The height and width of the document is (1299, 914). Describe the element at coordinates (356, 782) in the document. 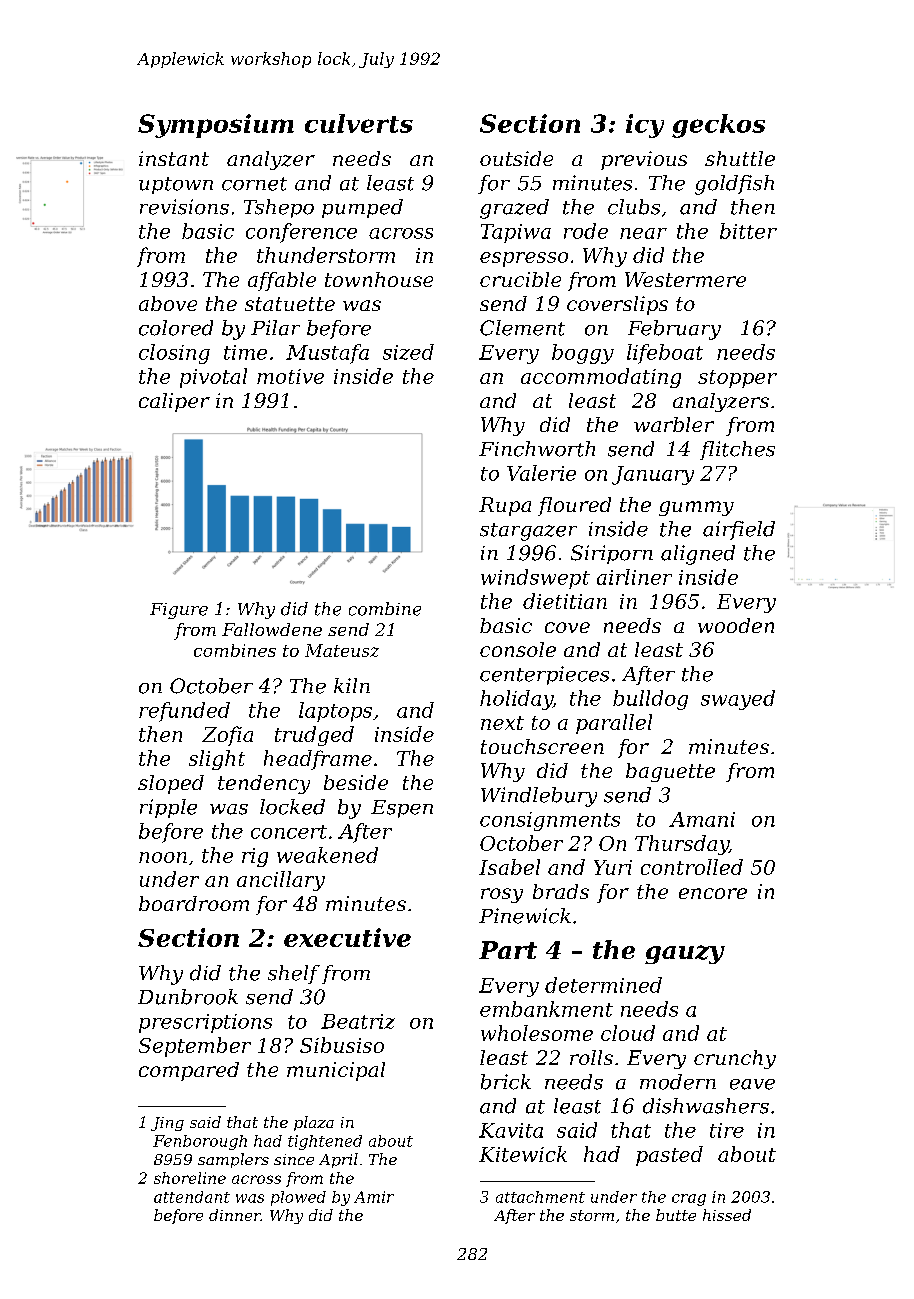

I see `beside` at that location.
